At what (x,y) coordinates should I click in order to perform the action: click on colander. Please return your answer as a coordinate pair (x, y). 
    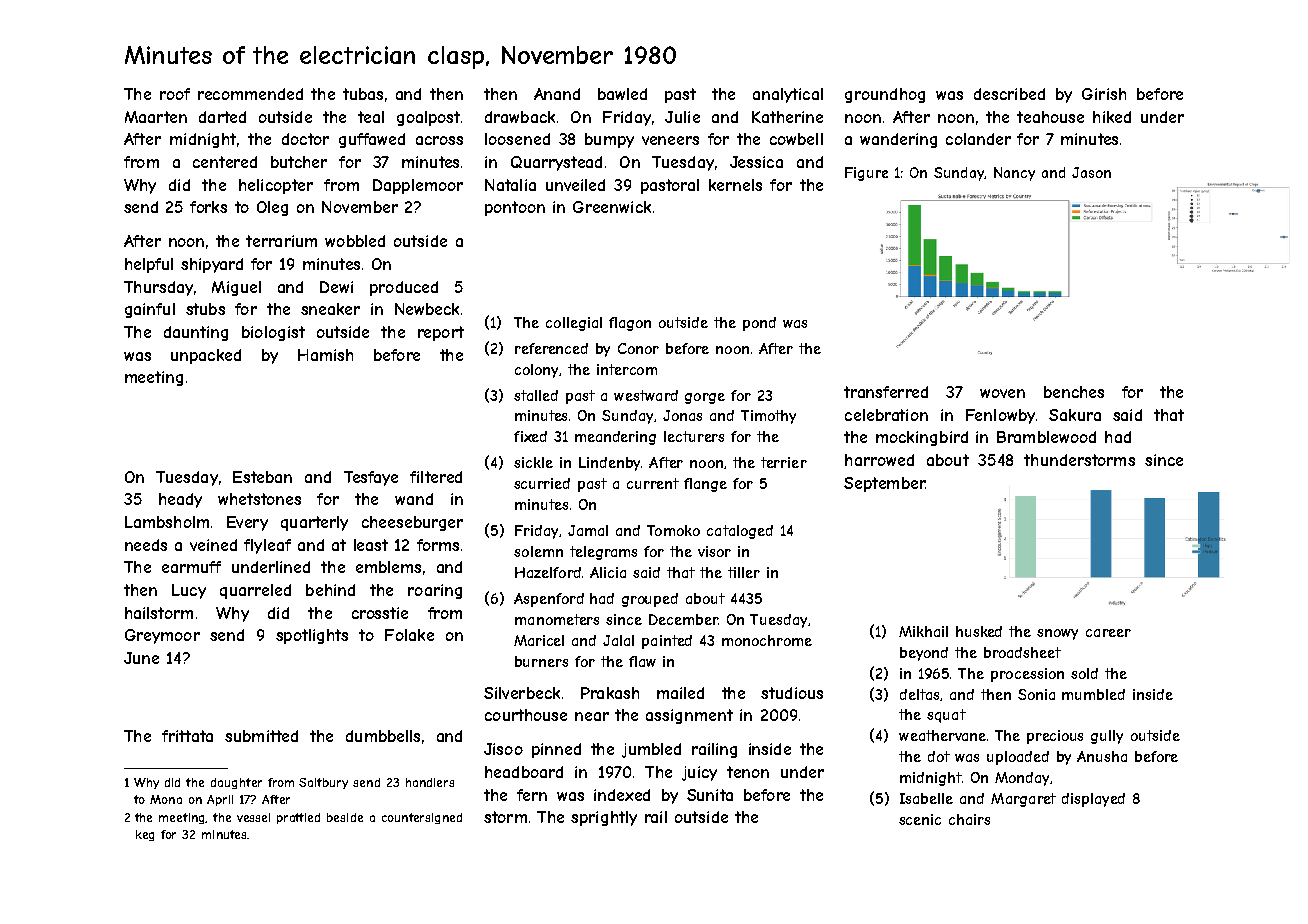
    Looking at the image, I should click on (978, 139).
